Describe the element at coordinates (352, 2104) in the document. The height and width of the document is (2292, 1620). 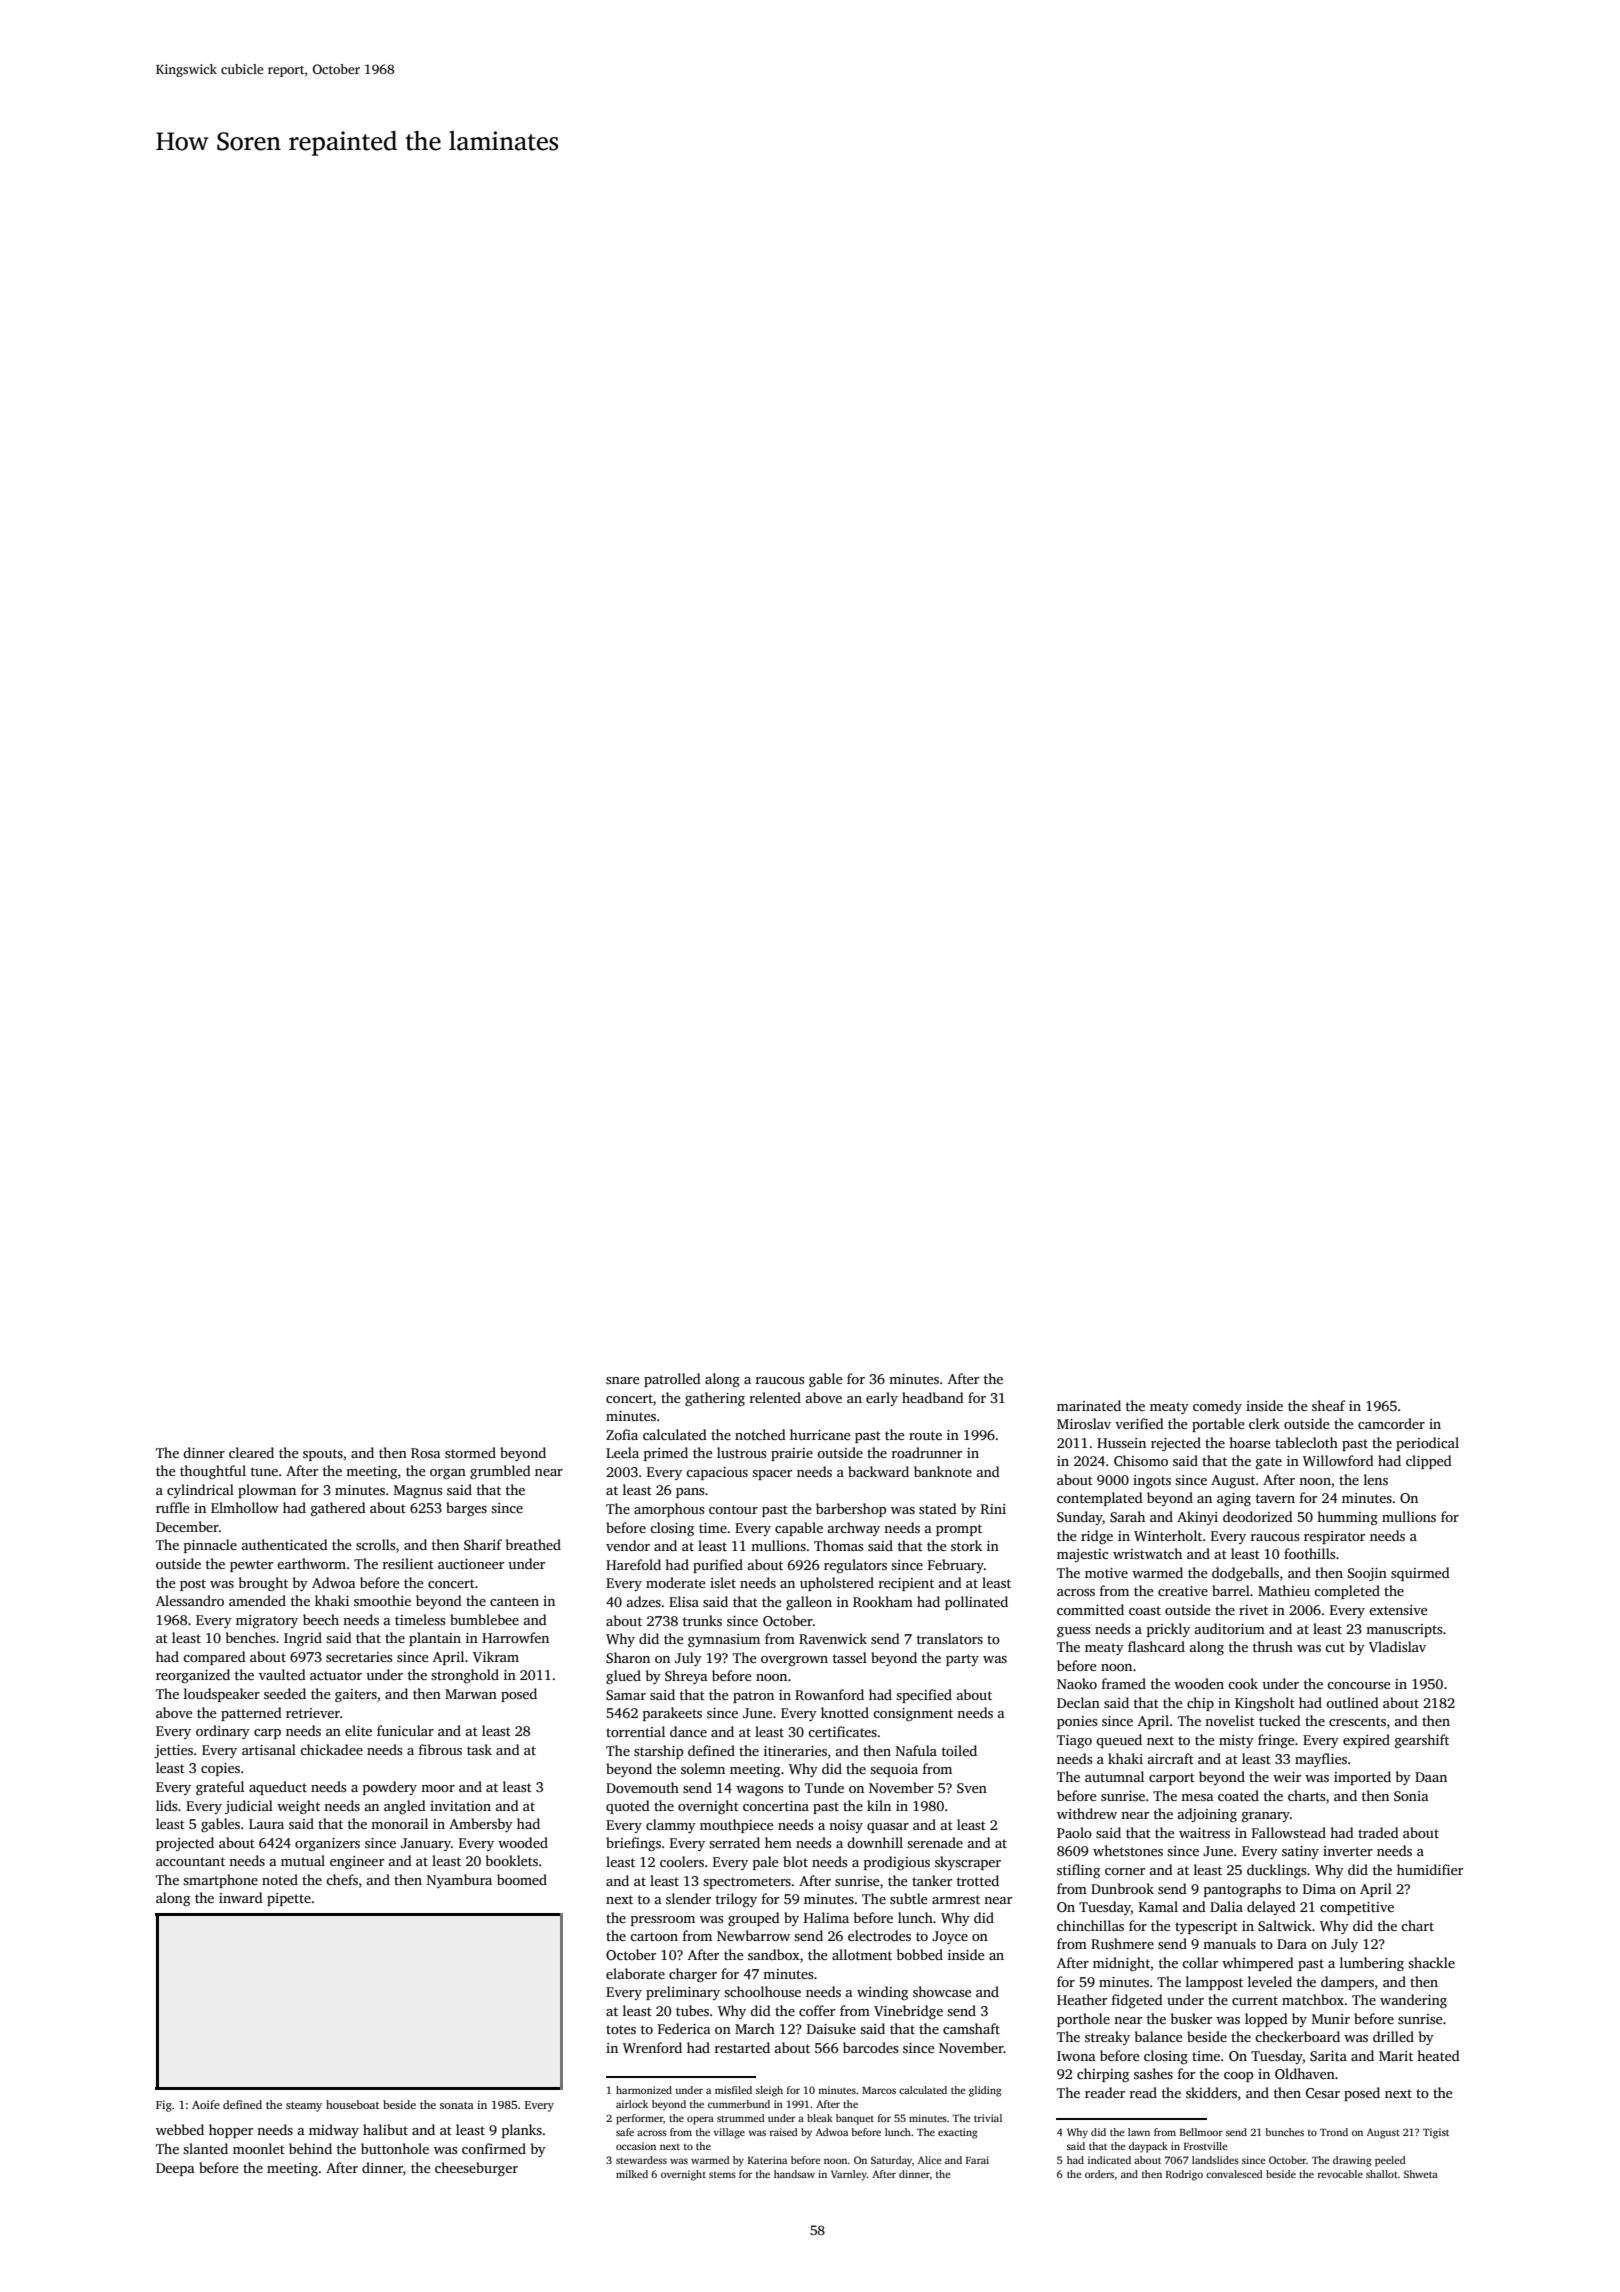
I see `houseboat` at that location.
